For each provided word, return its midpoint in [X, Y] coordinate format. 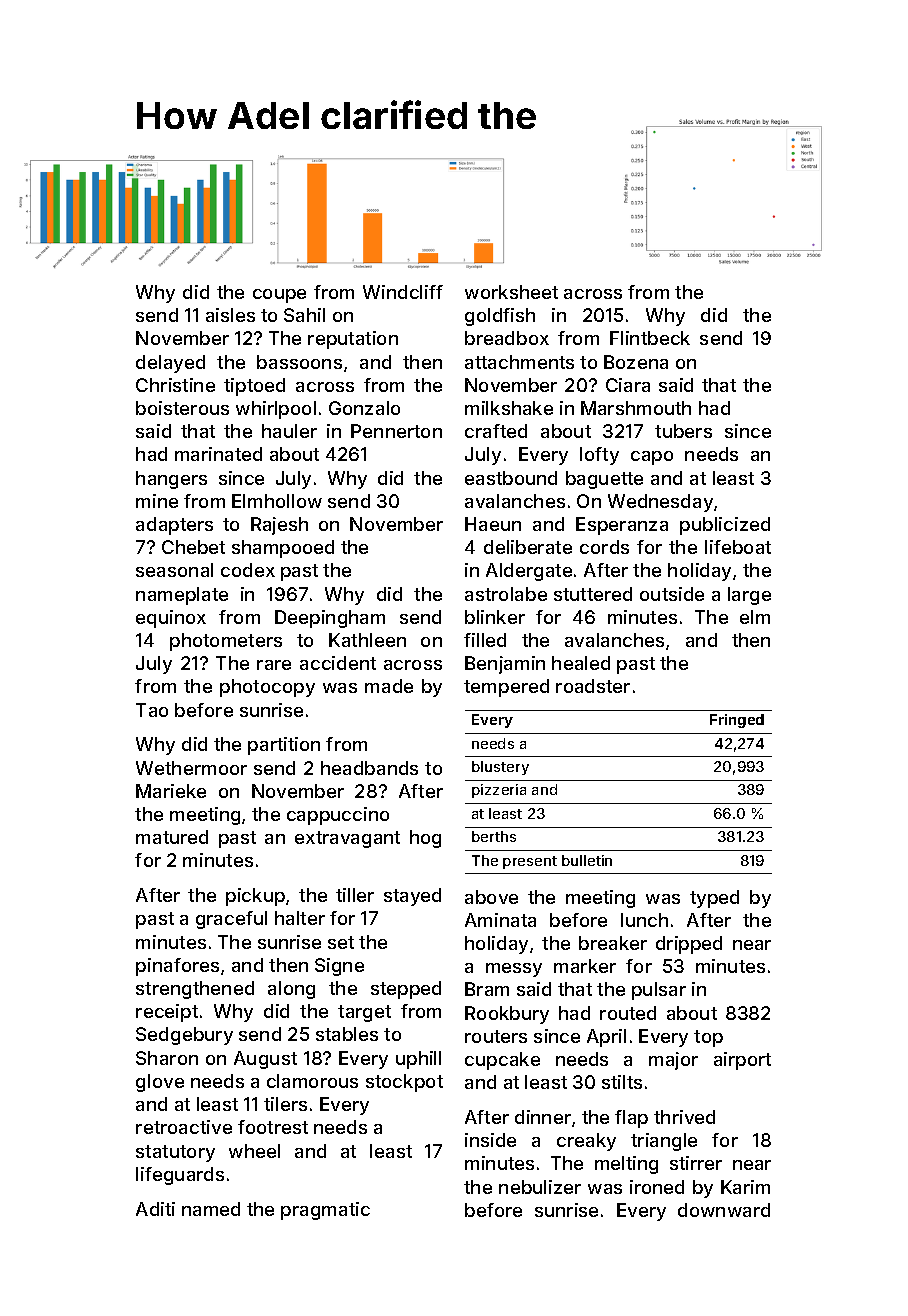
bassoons [299, 362]
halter [300, 918]
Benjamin [505, 665]
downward [724, 1210]
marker [585, 966]
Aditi [155, 1209]
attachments [519, 362]
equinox [171, 619]
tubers [683, 431]
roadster [593, 686]
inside [490, 1140]
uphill [418, 1060]
